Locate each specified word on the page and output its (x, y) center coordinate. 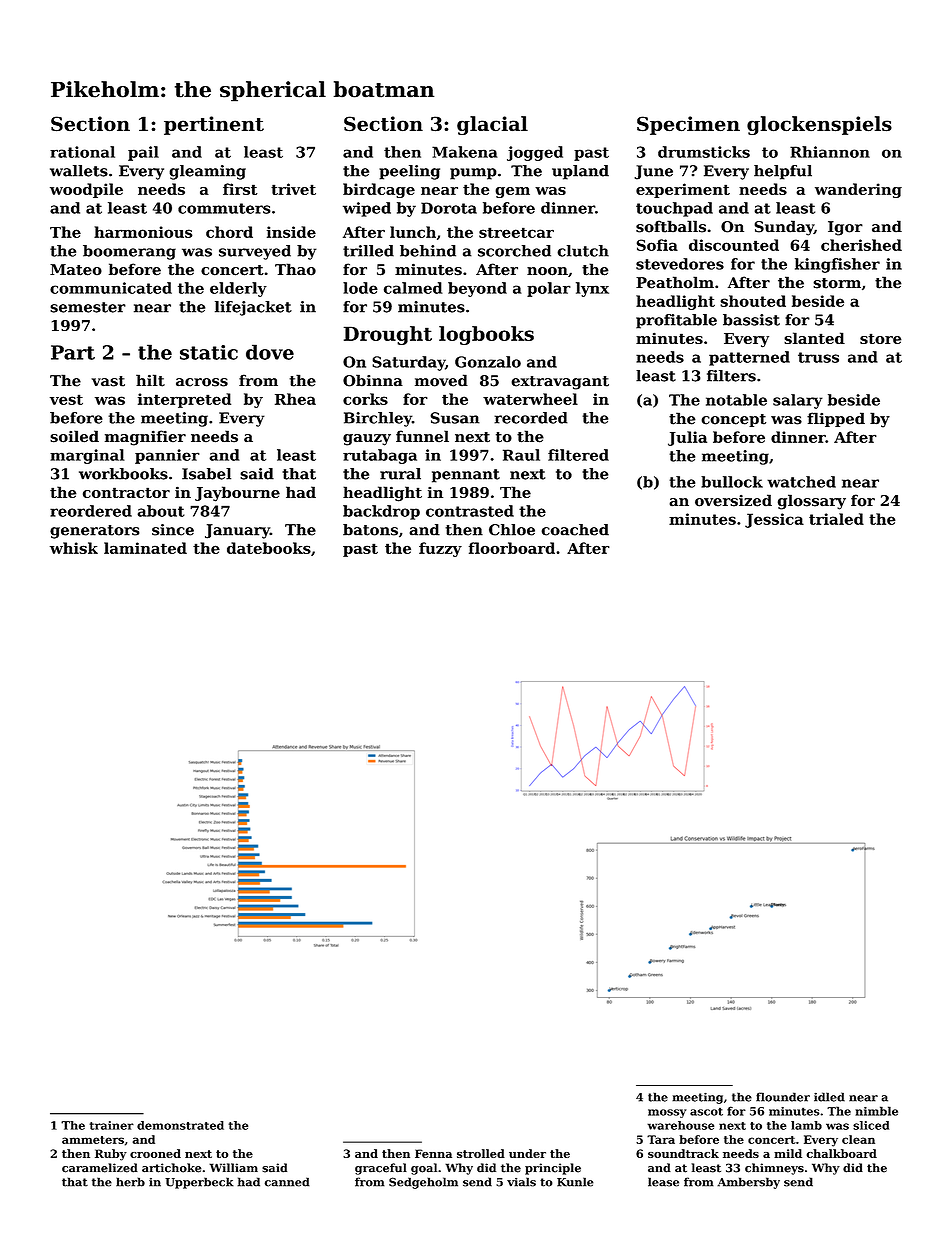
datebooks (269, 548)
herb (130, 1182)
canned (287, 1182)
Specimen (688, 125)
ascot (706, 1112)
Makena (465, 152)
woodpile (86, 190)
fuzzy (440, 549)
